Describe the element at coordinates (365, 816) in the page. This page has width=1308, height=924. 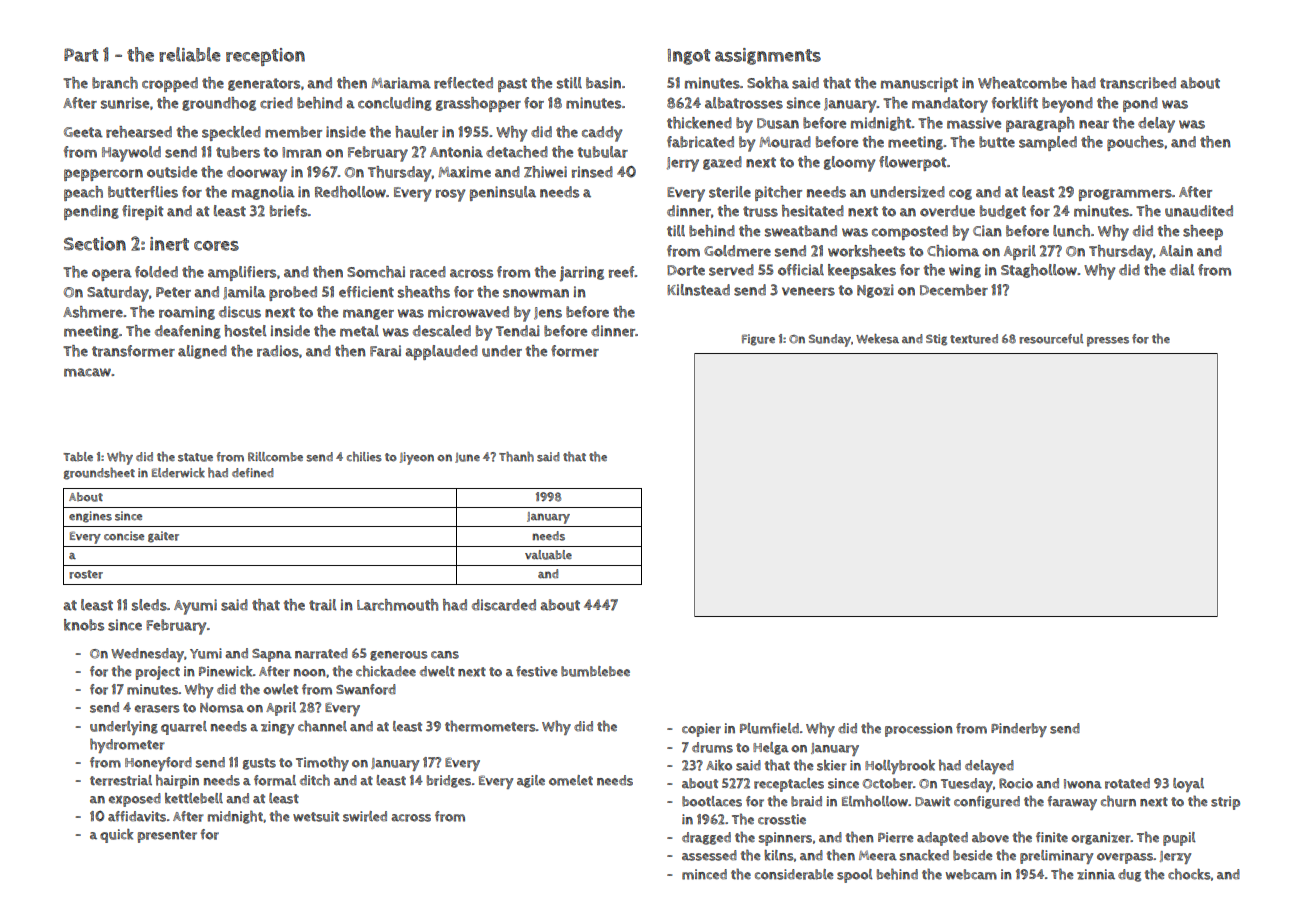
I see `swirled` at that location.
